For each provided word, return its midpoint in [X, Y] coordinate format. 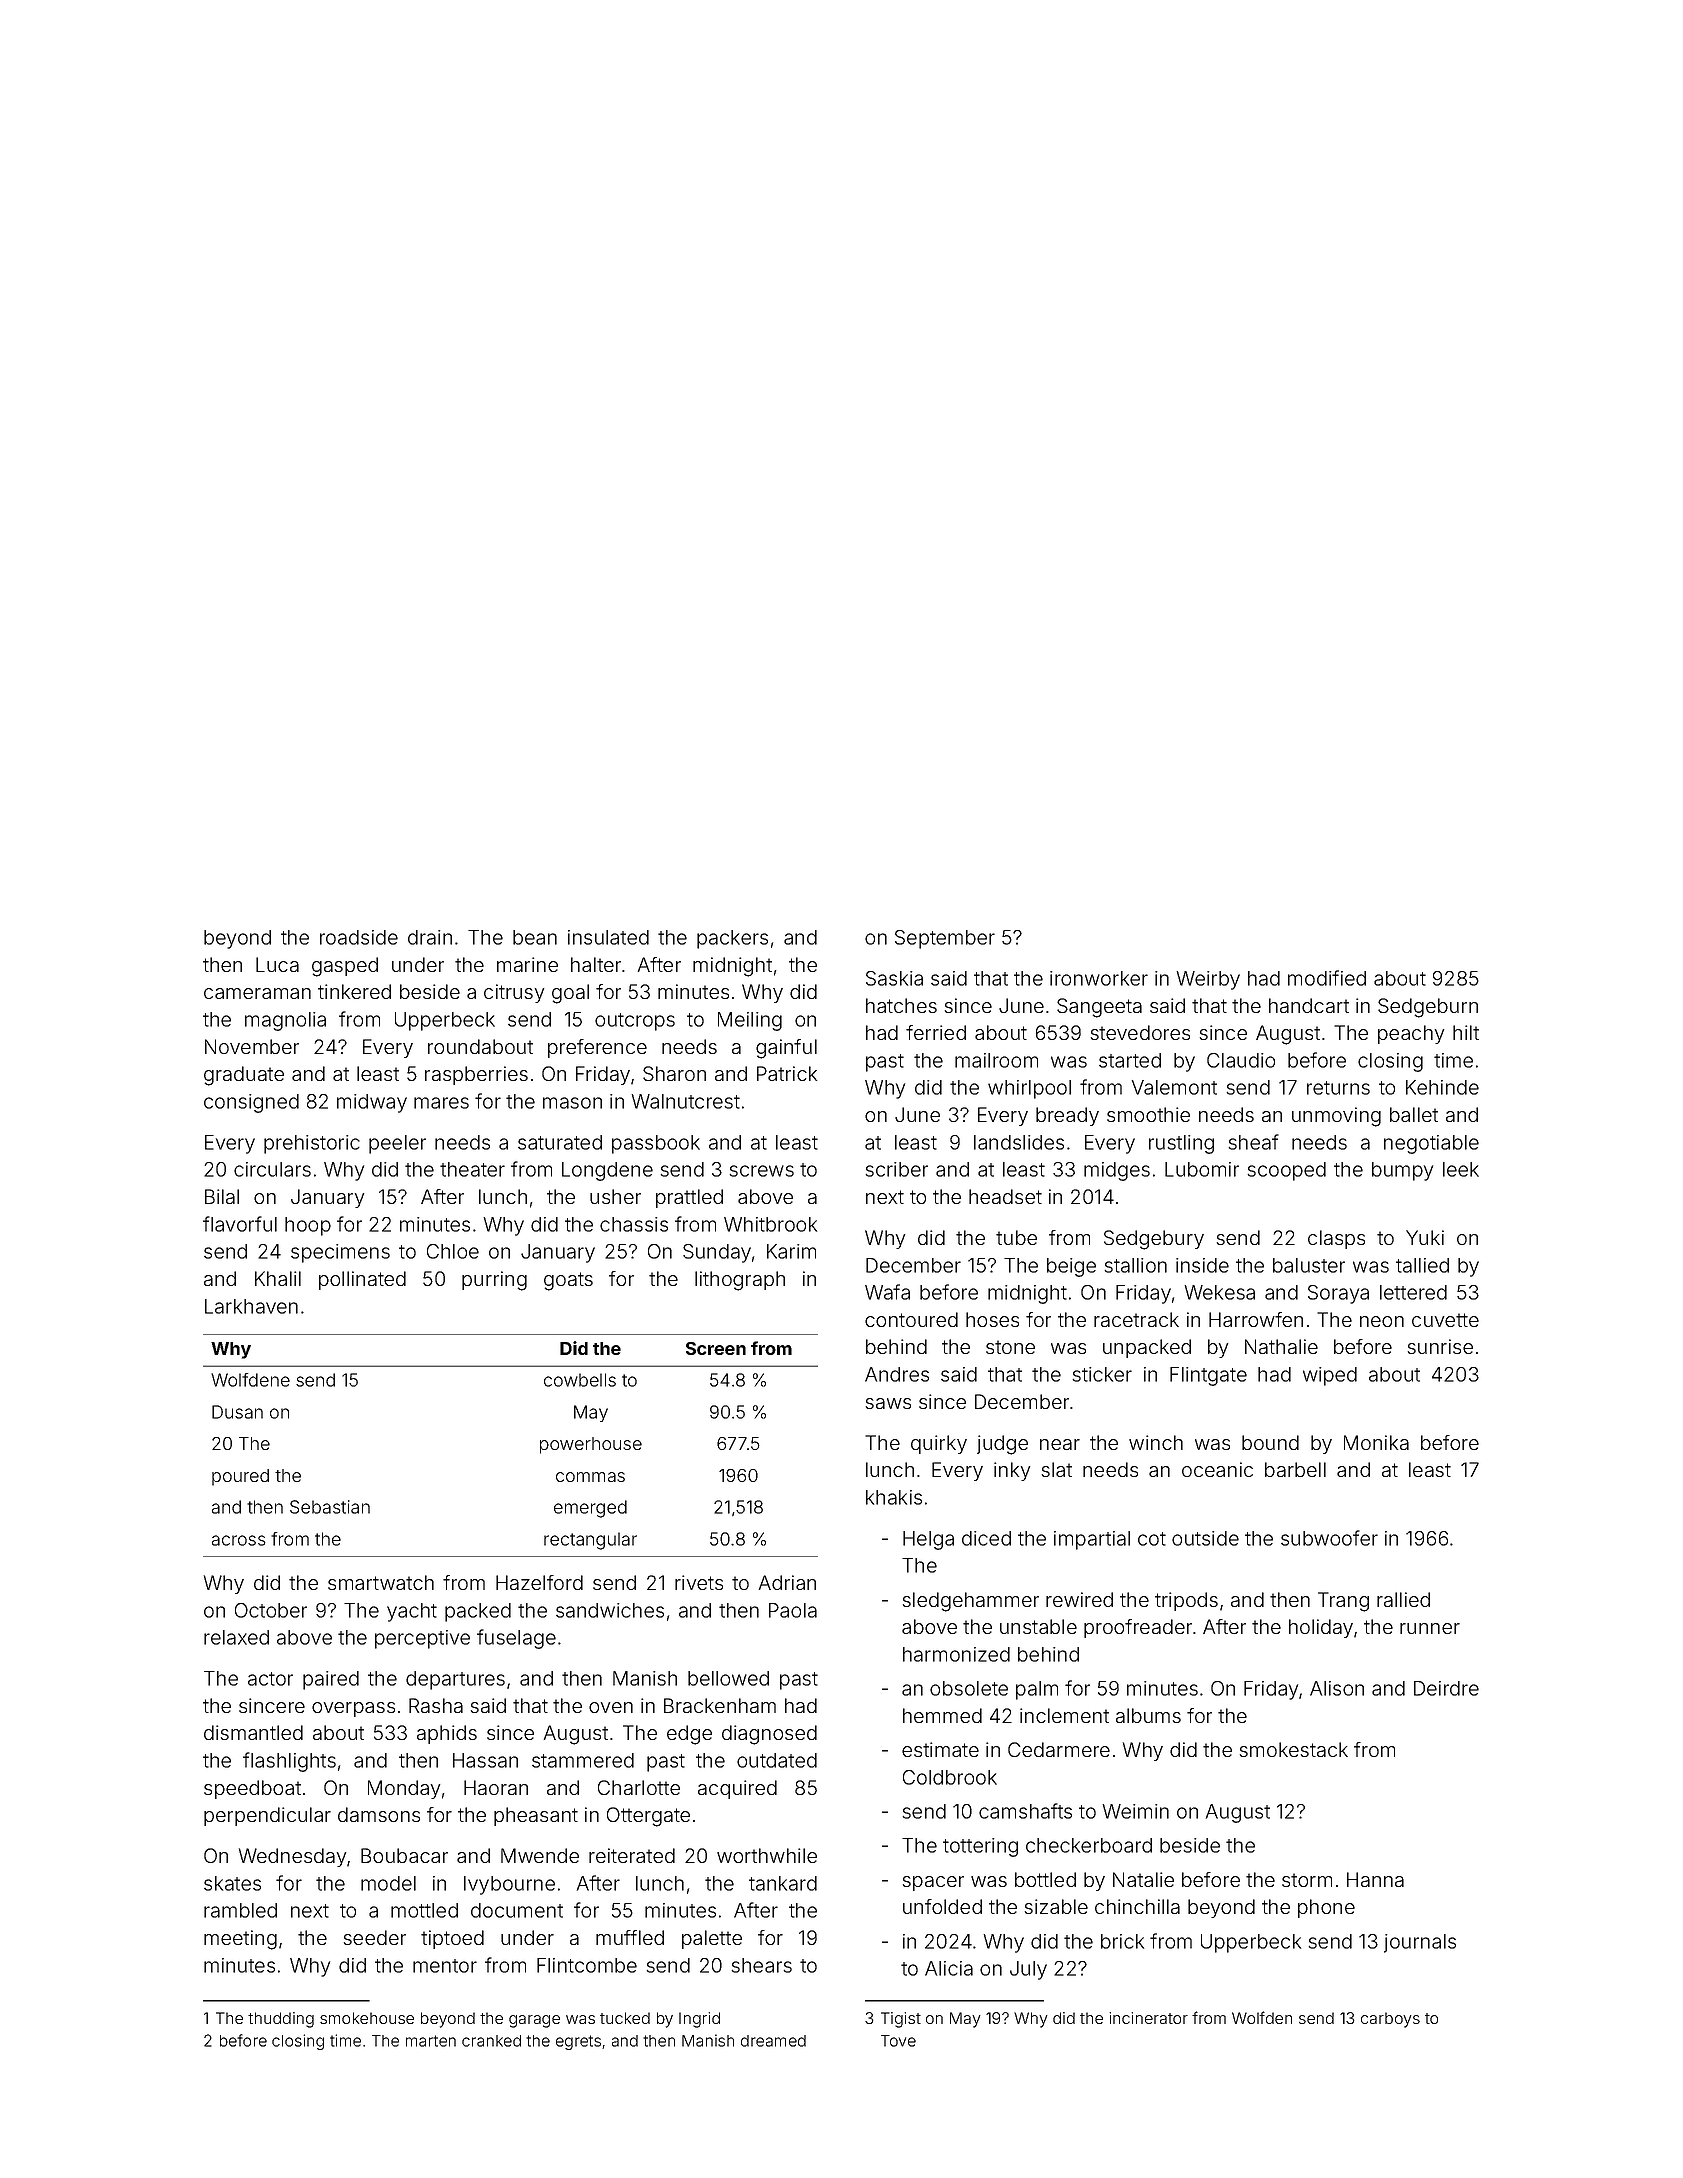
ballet [1414, 1114]
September [945, 939]
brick [1122, 1941]
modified [1327, 978]
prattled [689, 1198]
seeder [375, 1937]
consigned [251, 1103]
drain [430, 937]
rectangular [590, 1541]
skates [232, 1883]
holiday [1321, 1628]
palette [712, 1939]
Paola [793, 1610]
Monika [1376, 1442]
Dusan [237, 1412]
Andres [897, 1374]
